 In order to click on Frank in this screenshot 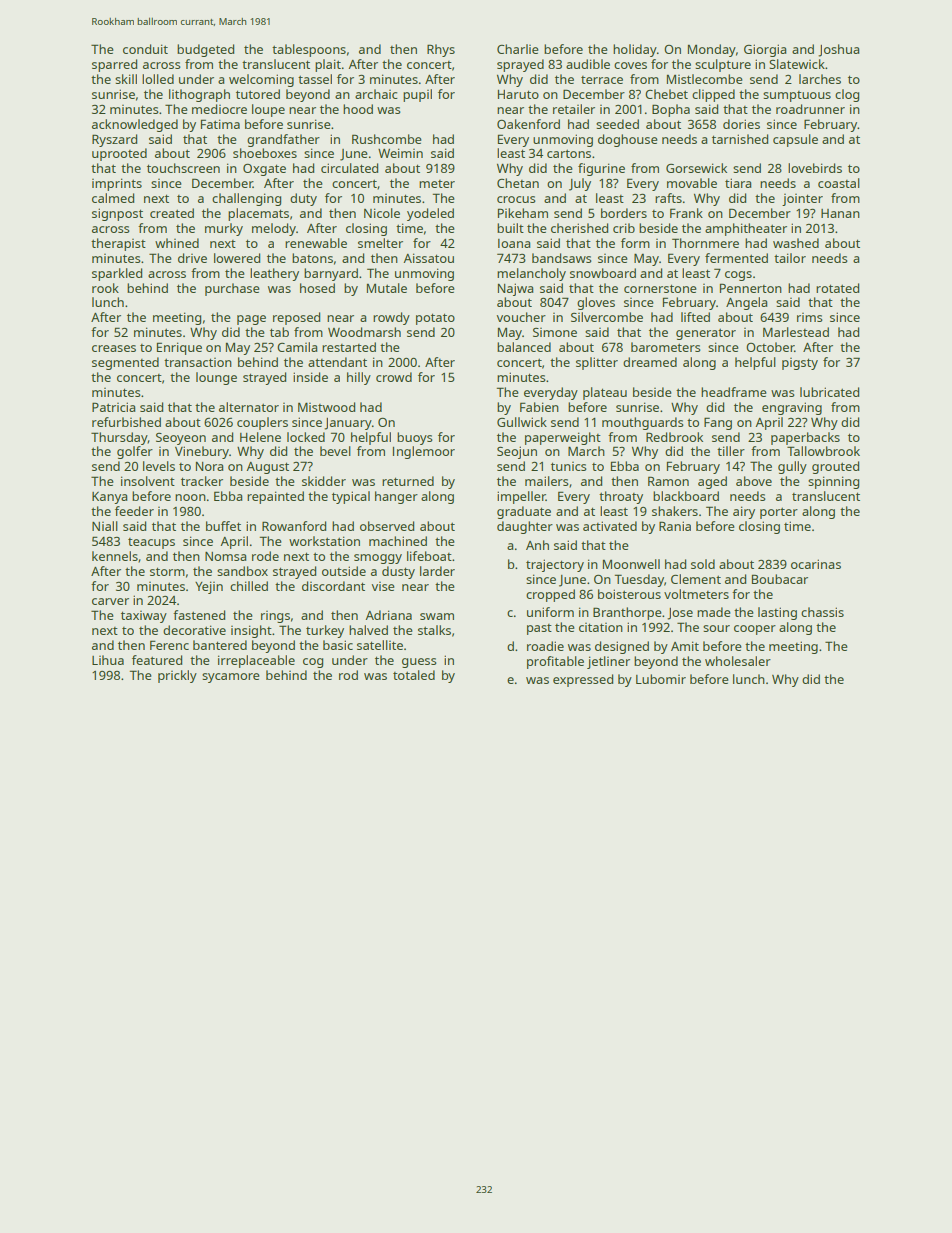, I will do `click(686, 213)`.
